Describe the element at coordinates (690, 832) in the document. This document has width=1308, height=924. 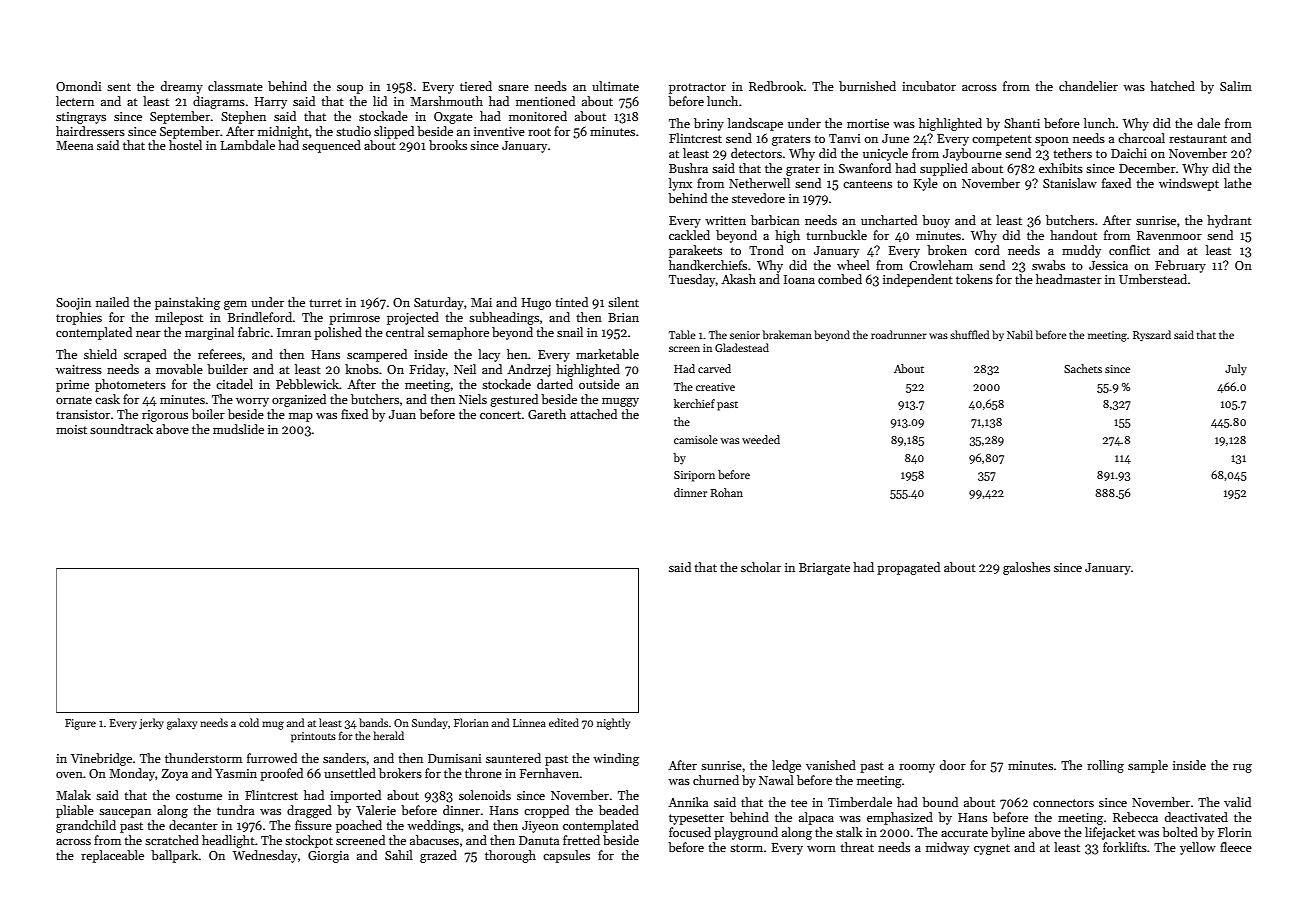
I see `focused` at that location.
